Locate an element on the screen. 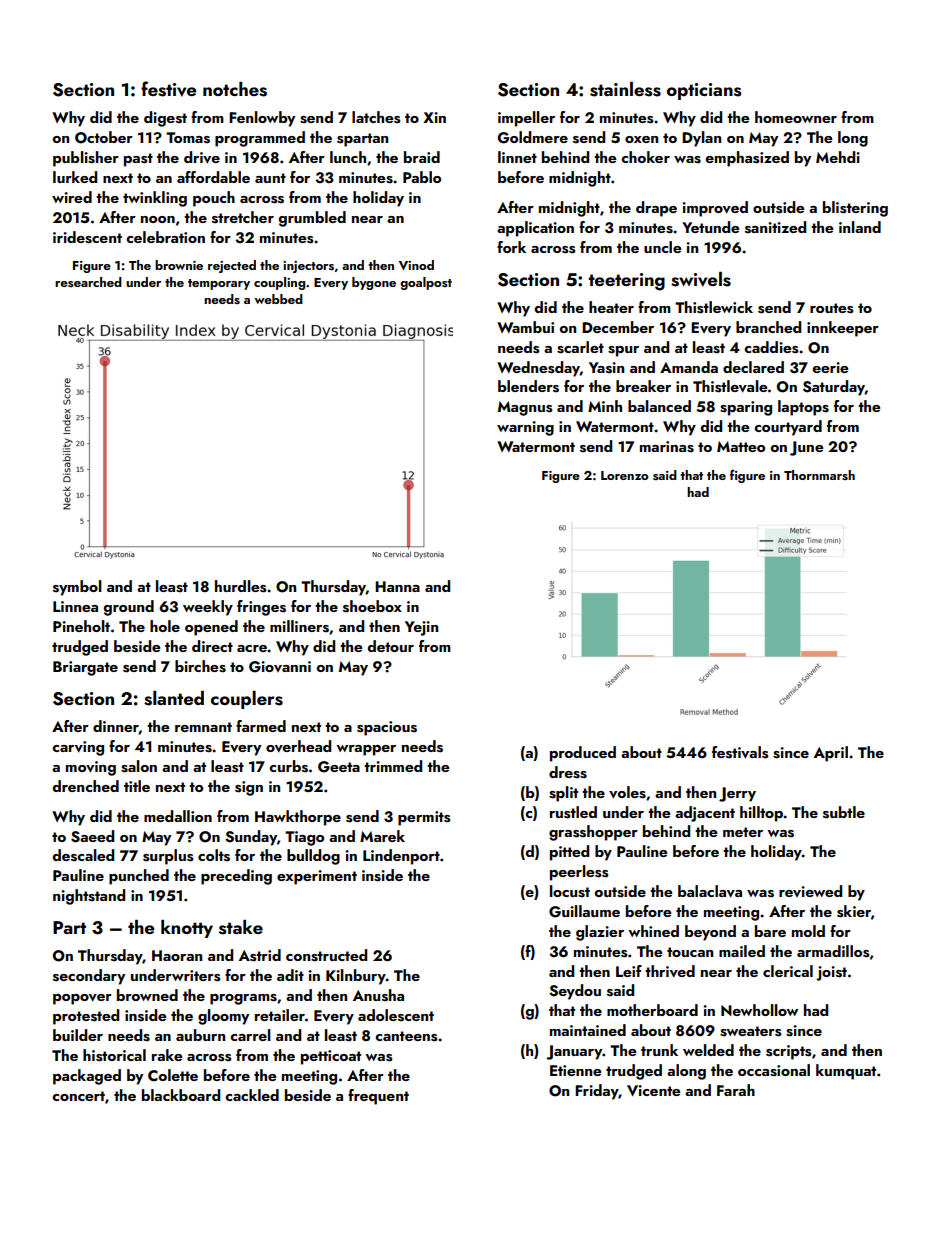  marinas is located at coordinates (667, 447).
